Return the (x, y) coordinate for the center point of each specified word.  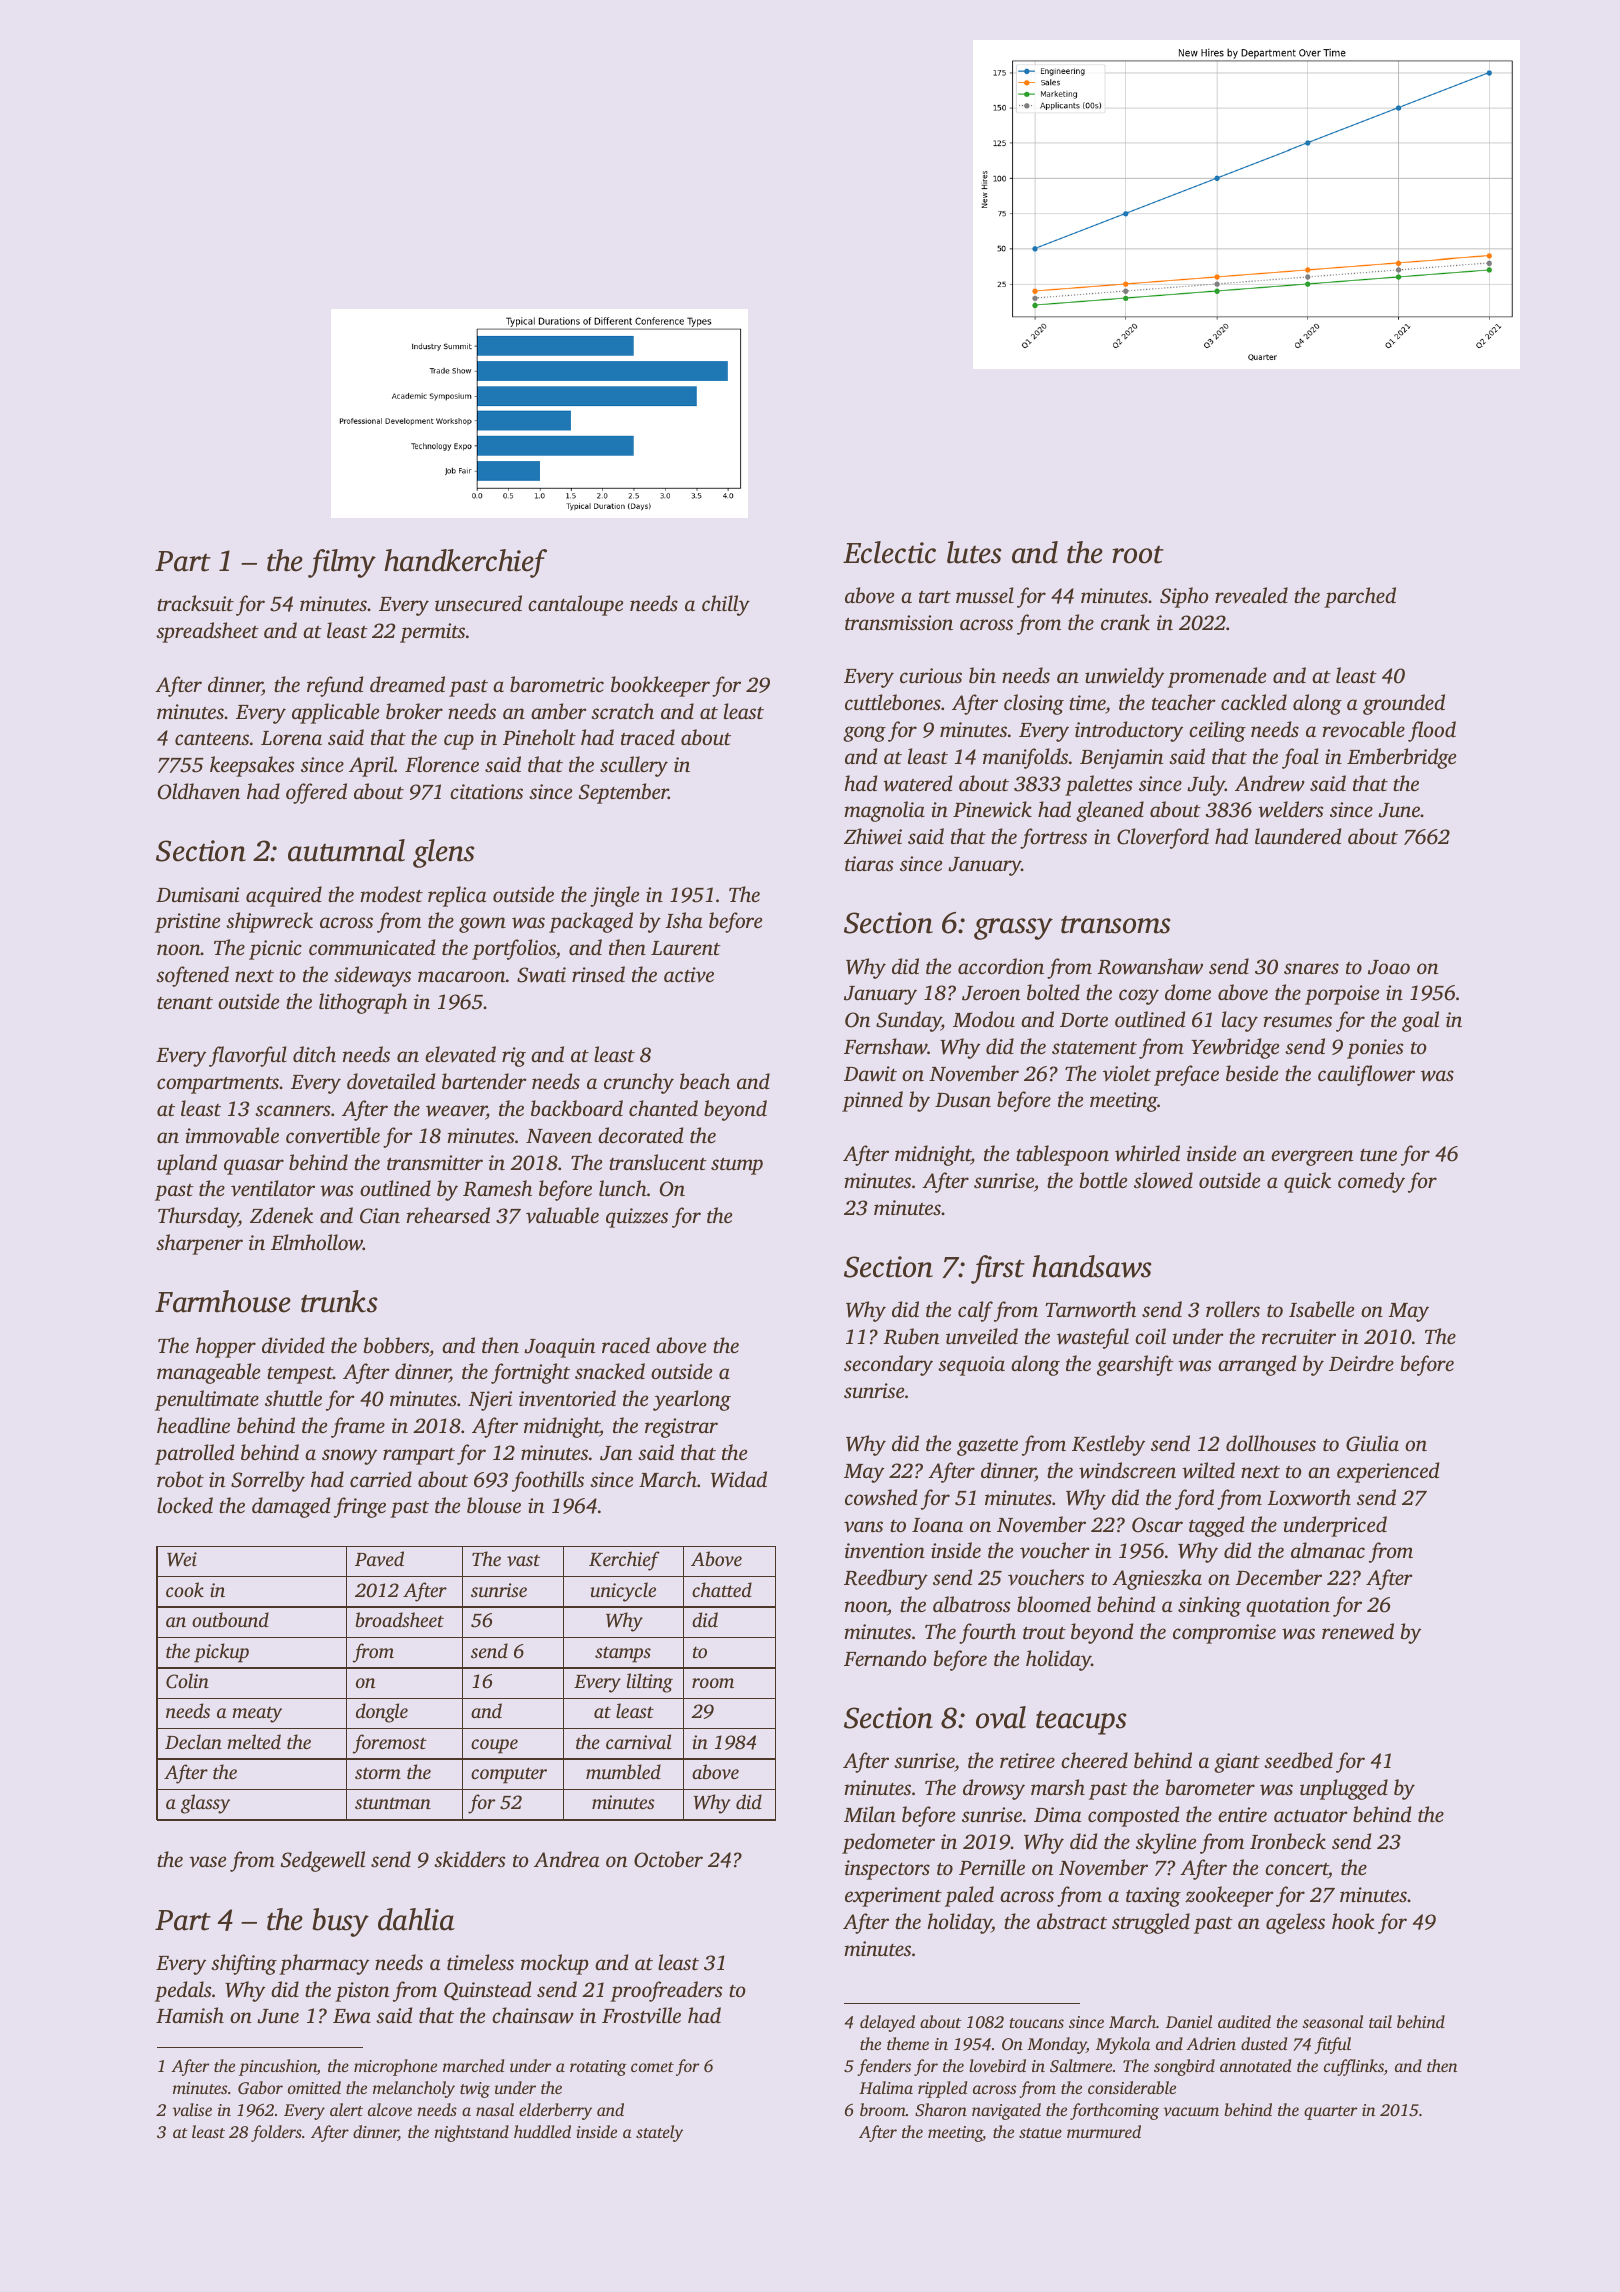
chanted (663, 1108)
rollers (1233, 1309)
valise (192, 2109)
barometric (557, 684)
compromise (1224, 1634)
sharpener (199, 1244)
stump (737, 1166)
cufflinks (1354, 2067)
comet (652, 2067)
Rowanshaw (1150, 966)
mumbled (623, 1771)
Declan (193, 1741)
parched (1360, 597)
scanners (292, 1110)
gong (864, 734)
